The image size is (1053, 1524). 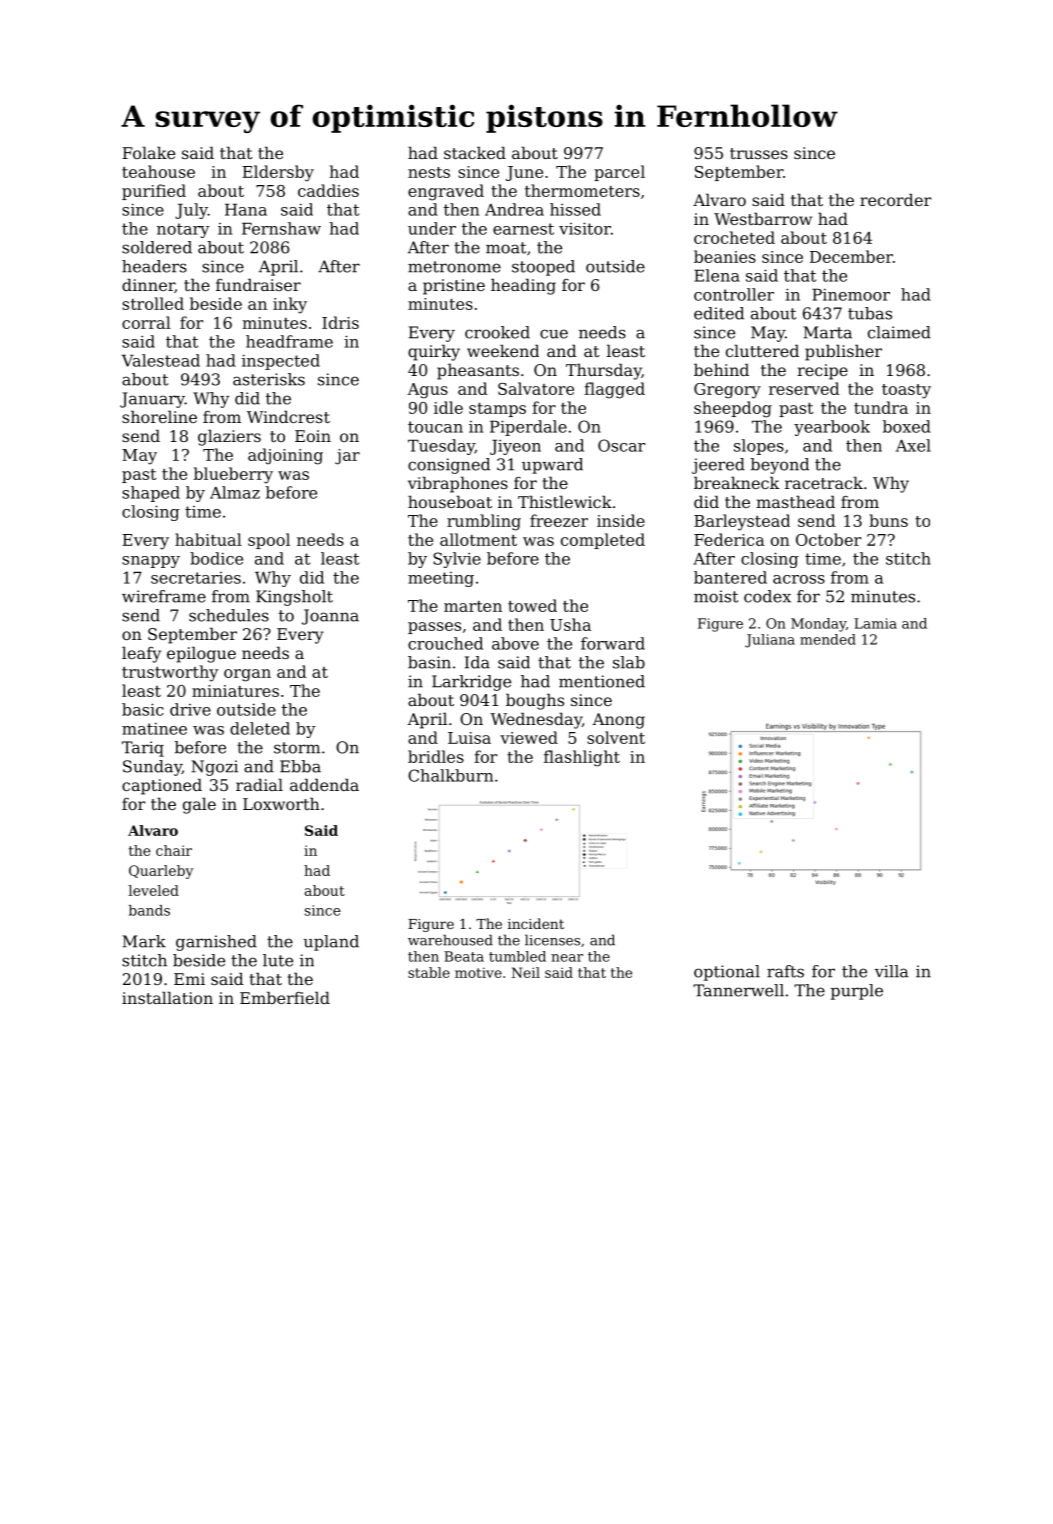 I want to click on trusses, so click(x=759, y=153).
